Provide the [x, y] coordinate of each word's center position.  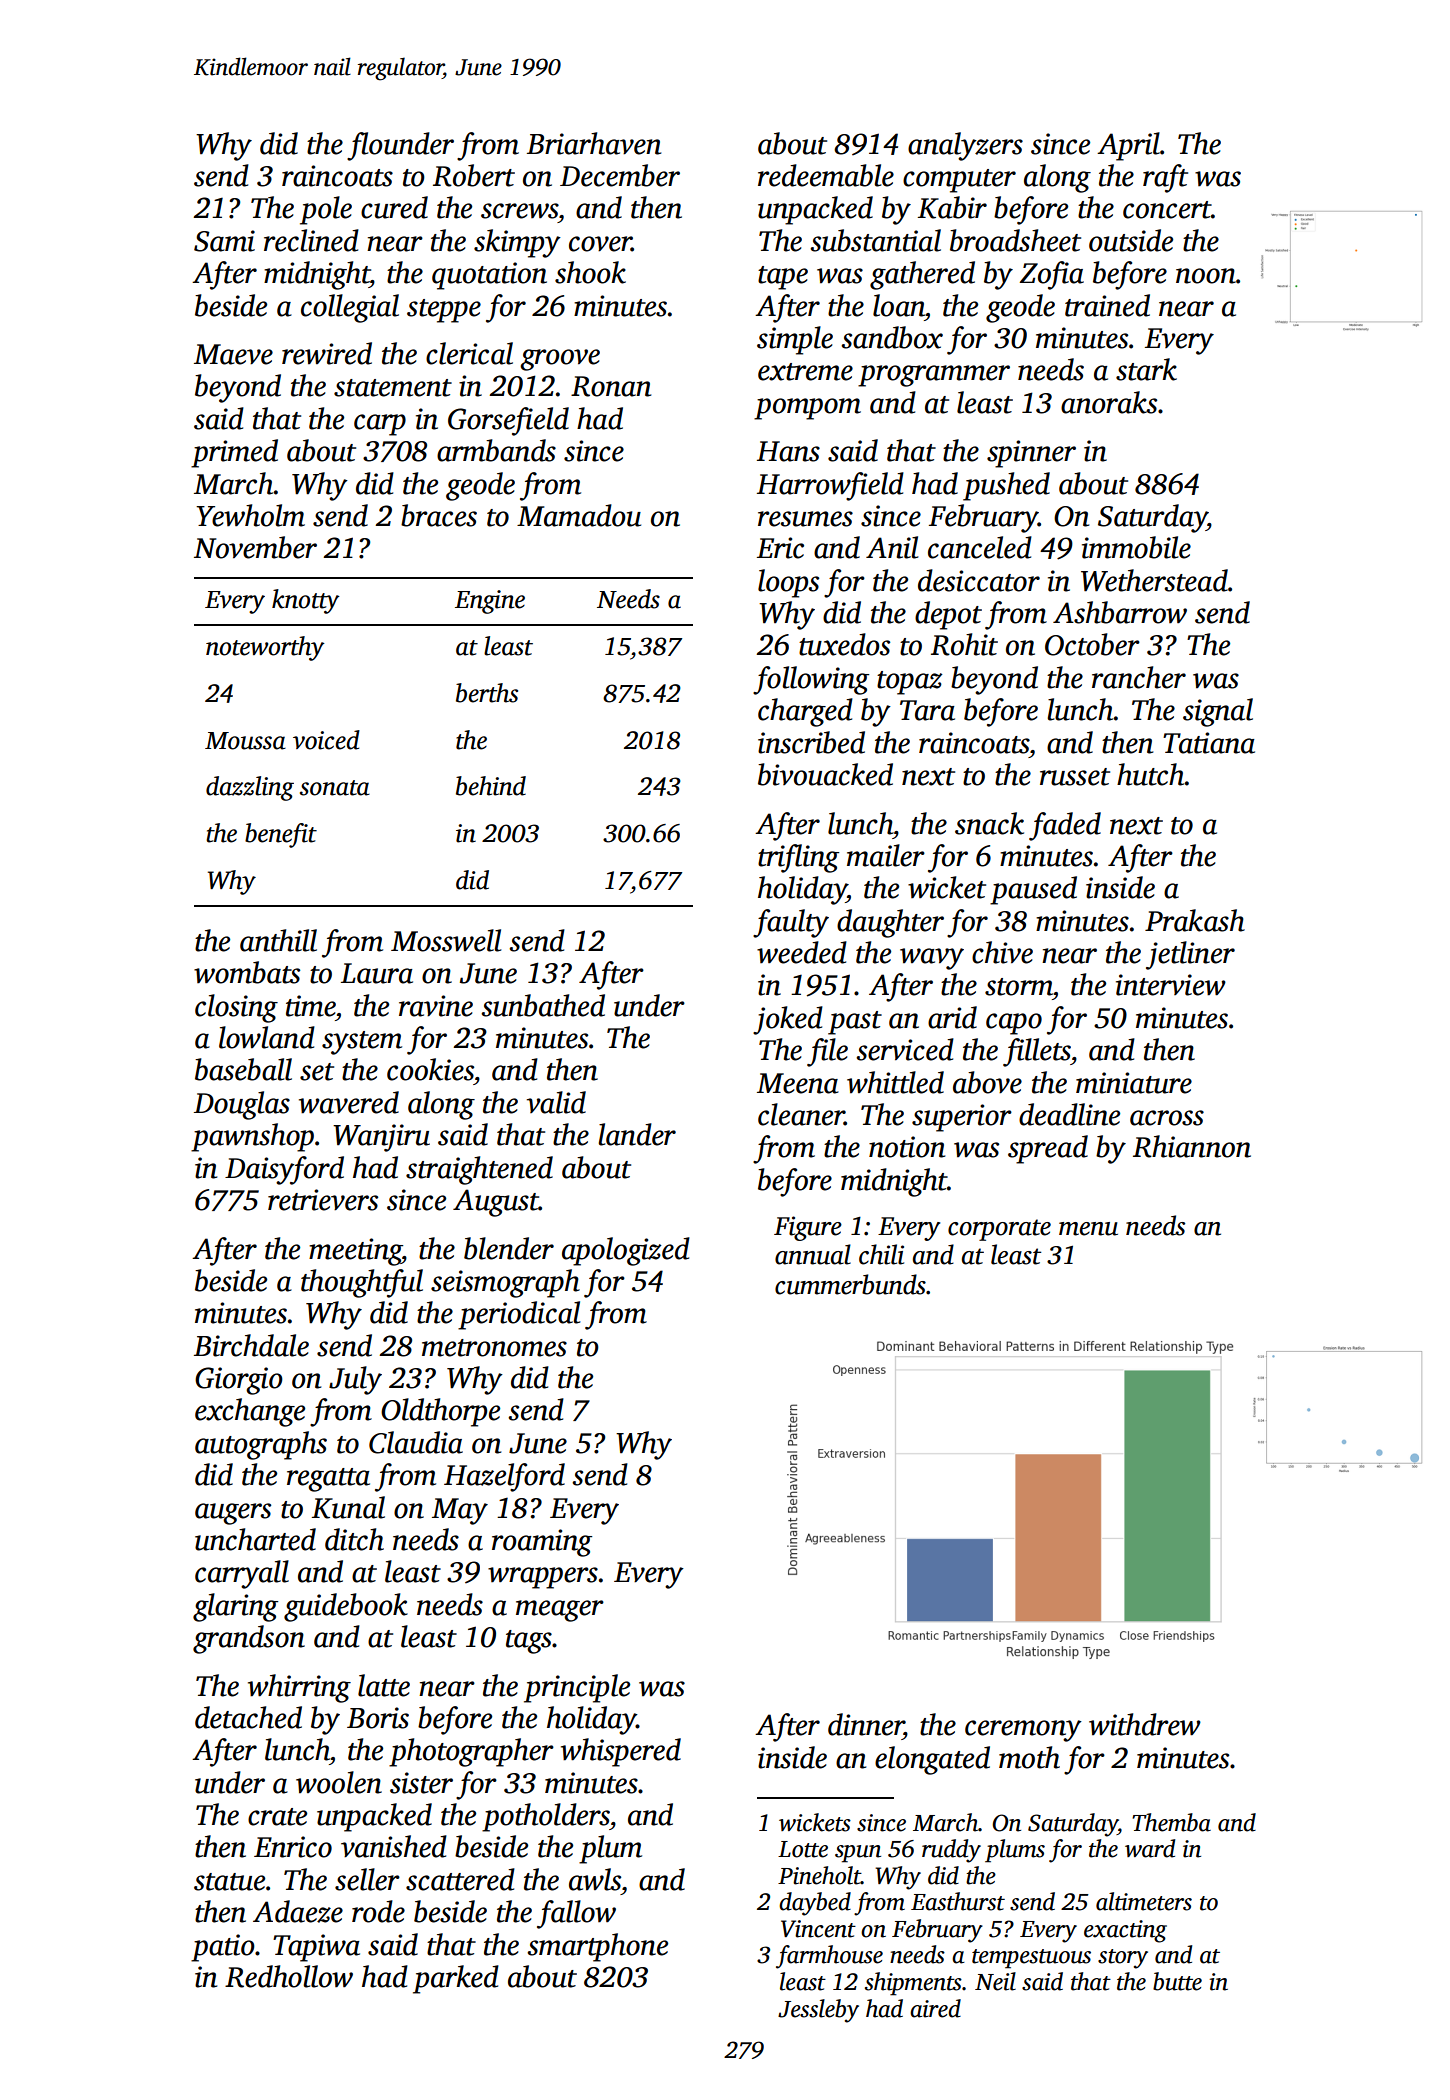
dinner [866, 1724]
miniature [1134, 1083]
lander [637, 1134]
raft [1165, 178]
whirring [299, 1688]
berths [487, 693]
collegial [350, 308]
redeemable [826, 175]
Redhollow [289, 1976]
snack [989, 823]
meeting [355, 1252]
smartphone [597, 1947]
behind [491, 786]
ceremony [1023, 1731]
